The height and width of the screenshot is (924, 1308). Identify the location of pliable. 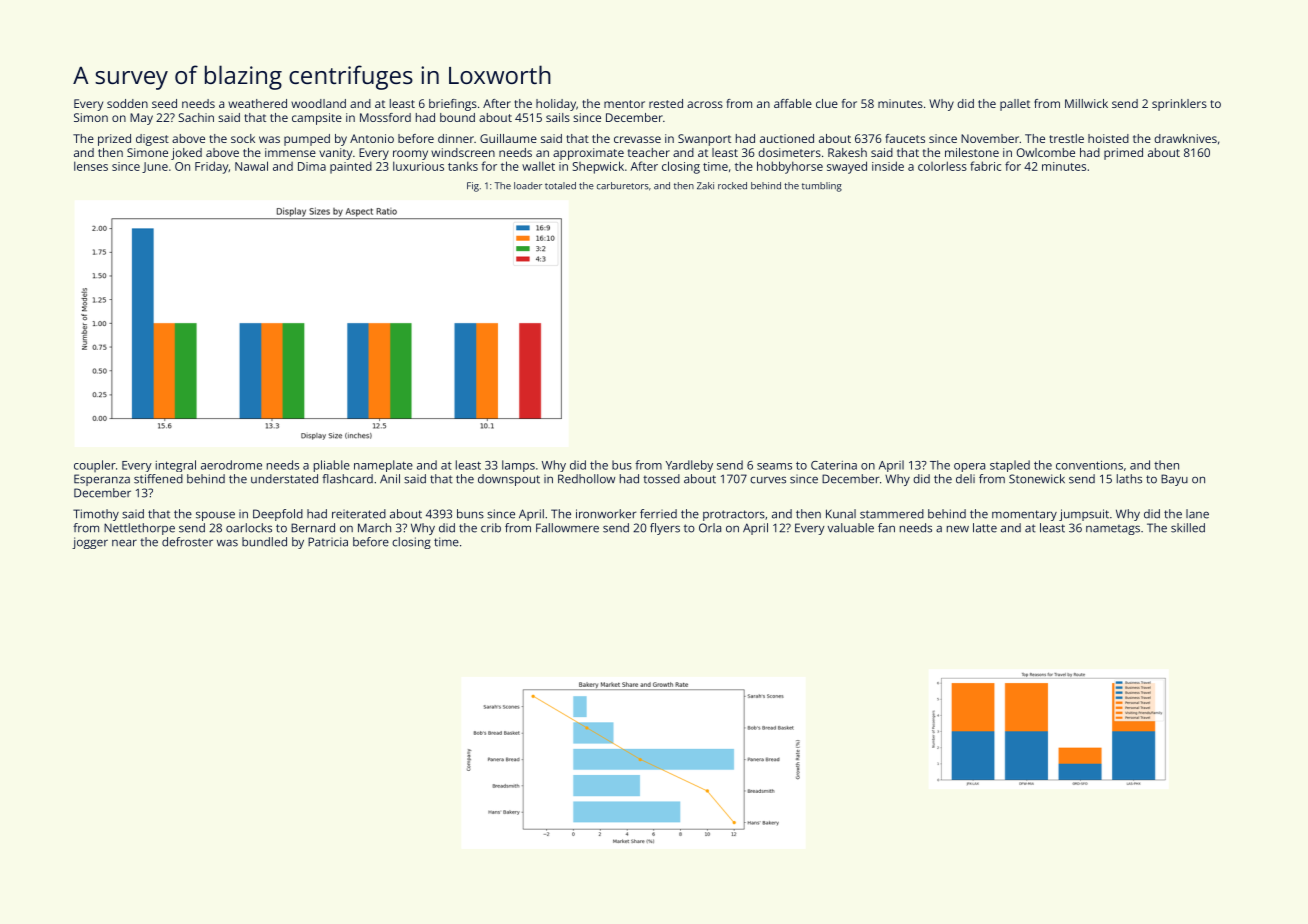
(332, 466).
